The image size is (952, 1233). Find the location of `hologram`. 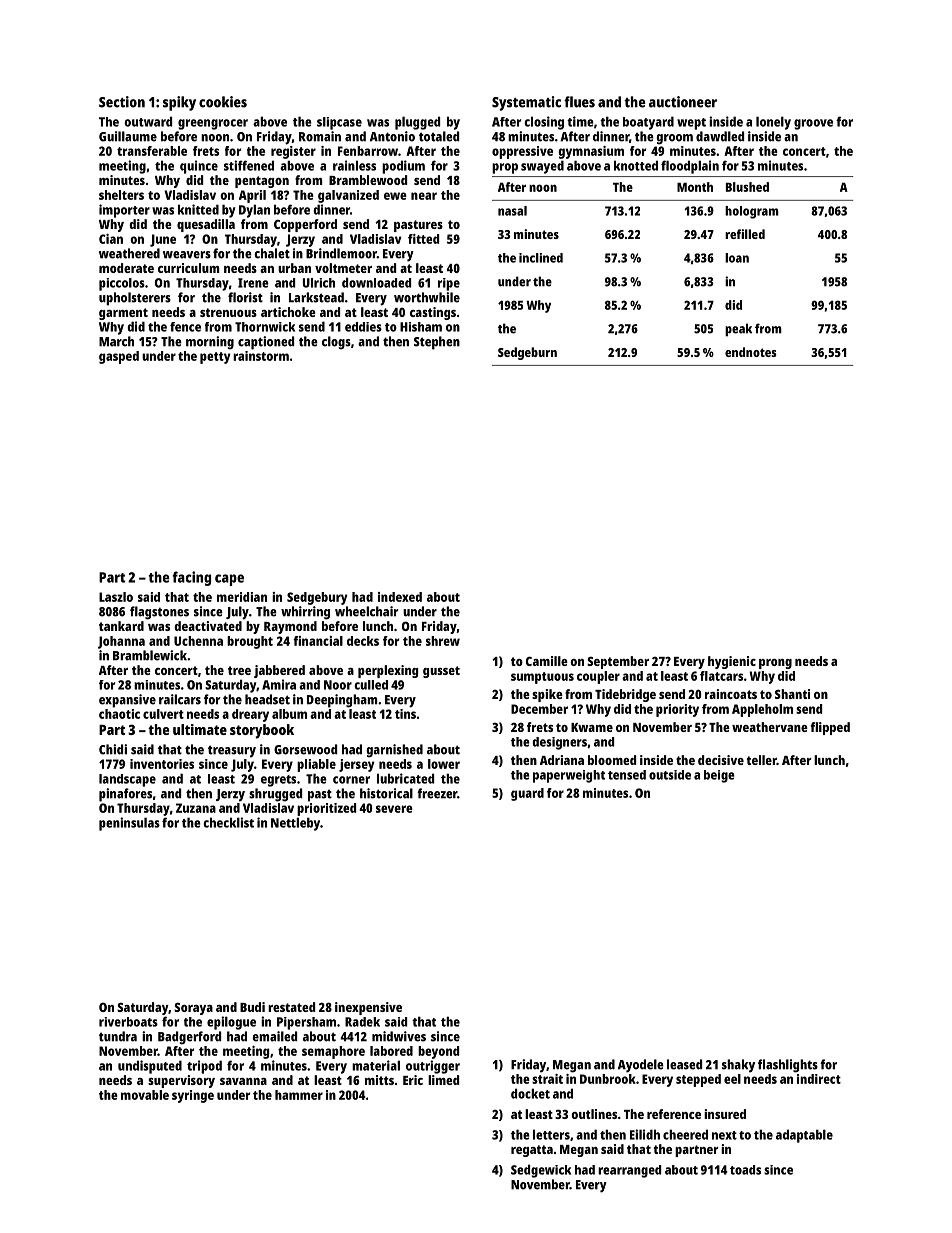

hologram is located at coordinates (752, 212).
